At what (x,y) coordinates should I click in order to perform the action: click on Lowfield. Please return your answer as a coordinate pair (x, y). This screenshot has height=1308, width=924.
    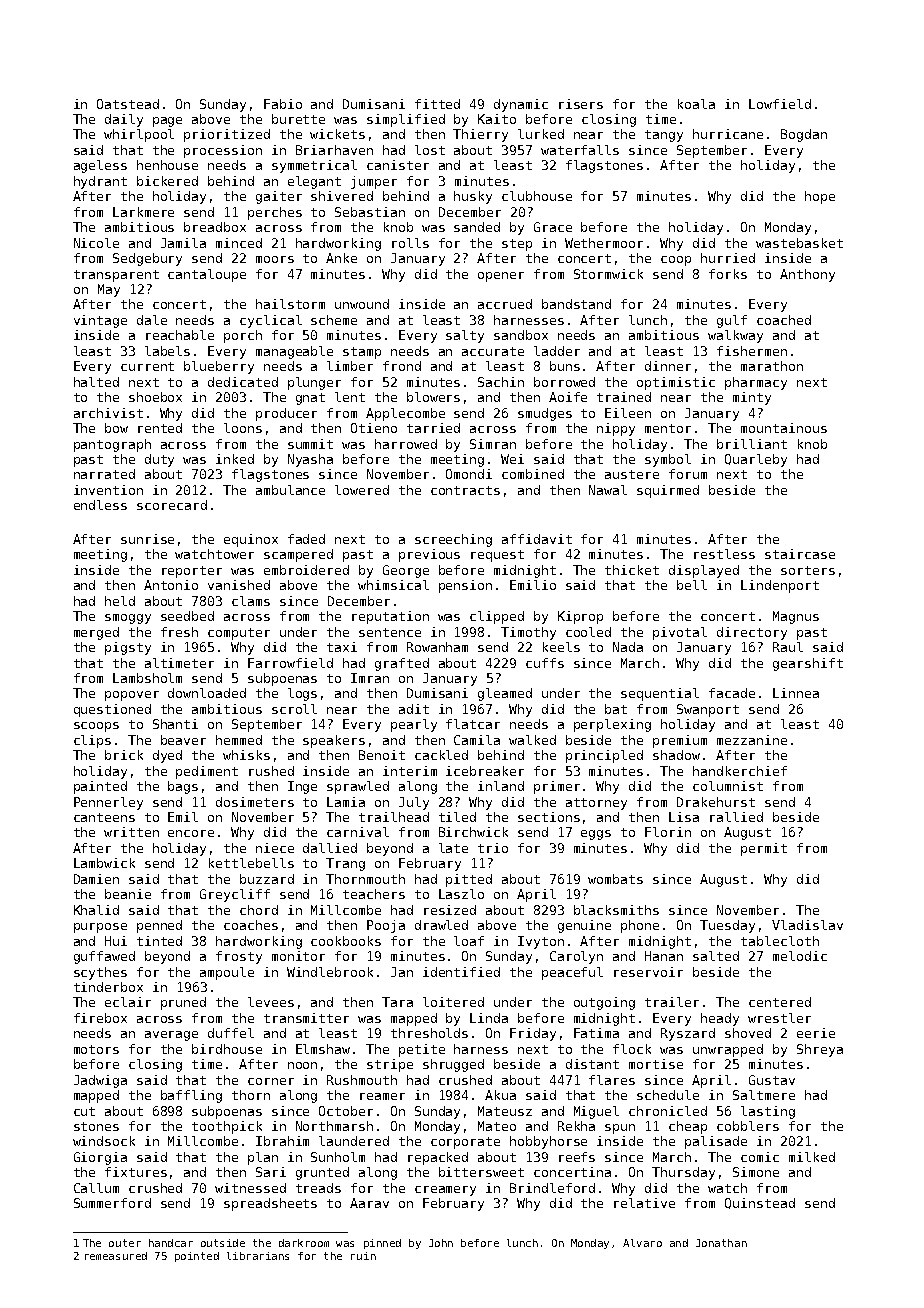
    Looking at the image, I should click on (780, 104).
